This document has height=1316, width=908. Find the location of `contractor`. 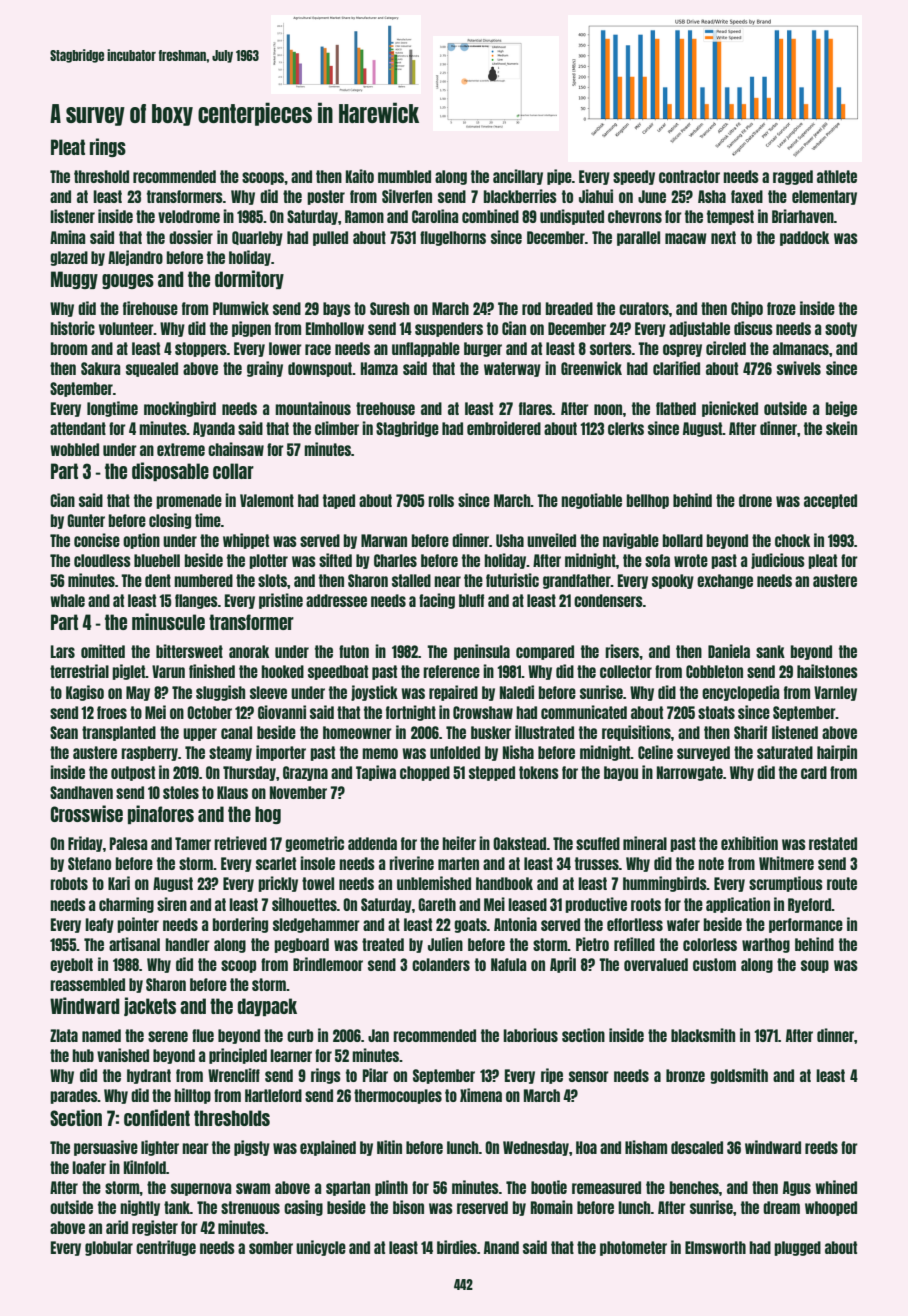

contractor is located at coordinates (689, 176).
